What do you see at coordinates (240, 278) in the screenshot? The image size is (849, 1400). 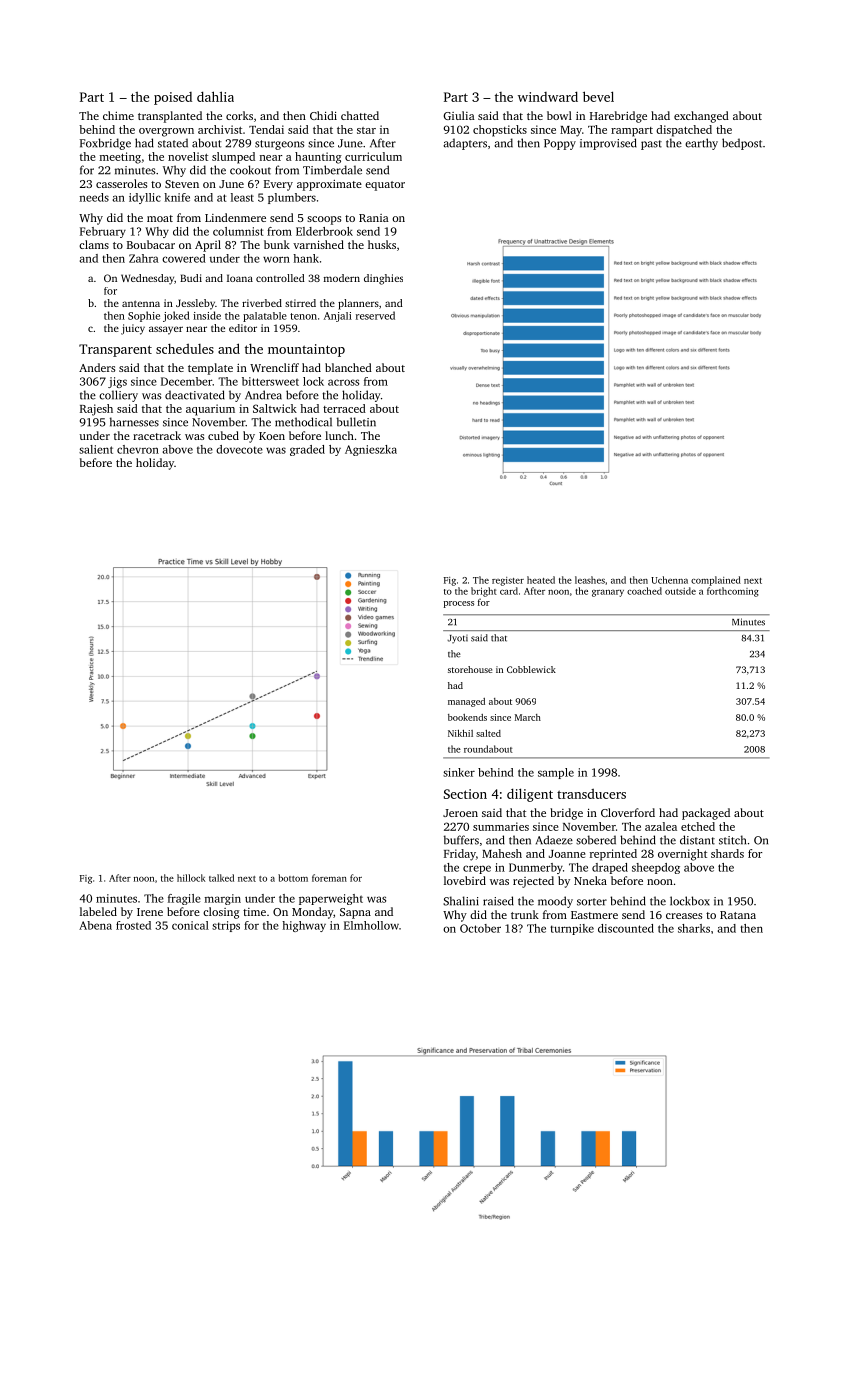 I see `Ioana` at bounding box center [240, 278].
